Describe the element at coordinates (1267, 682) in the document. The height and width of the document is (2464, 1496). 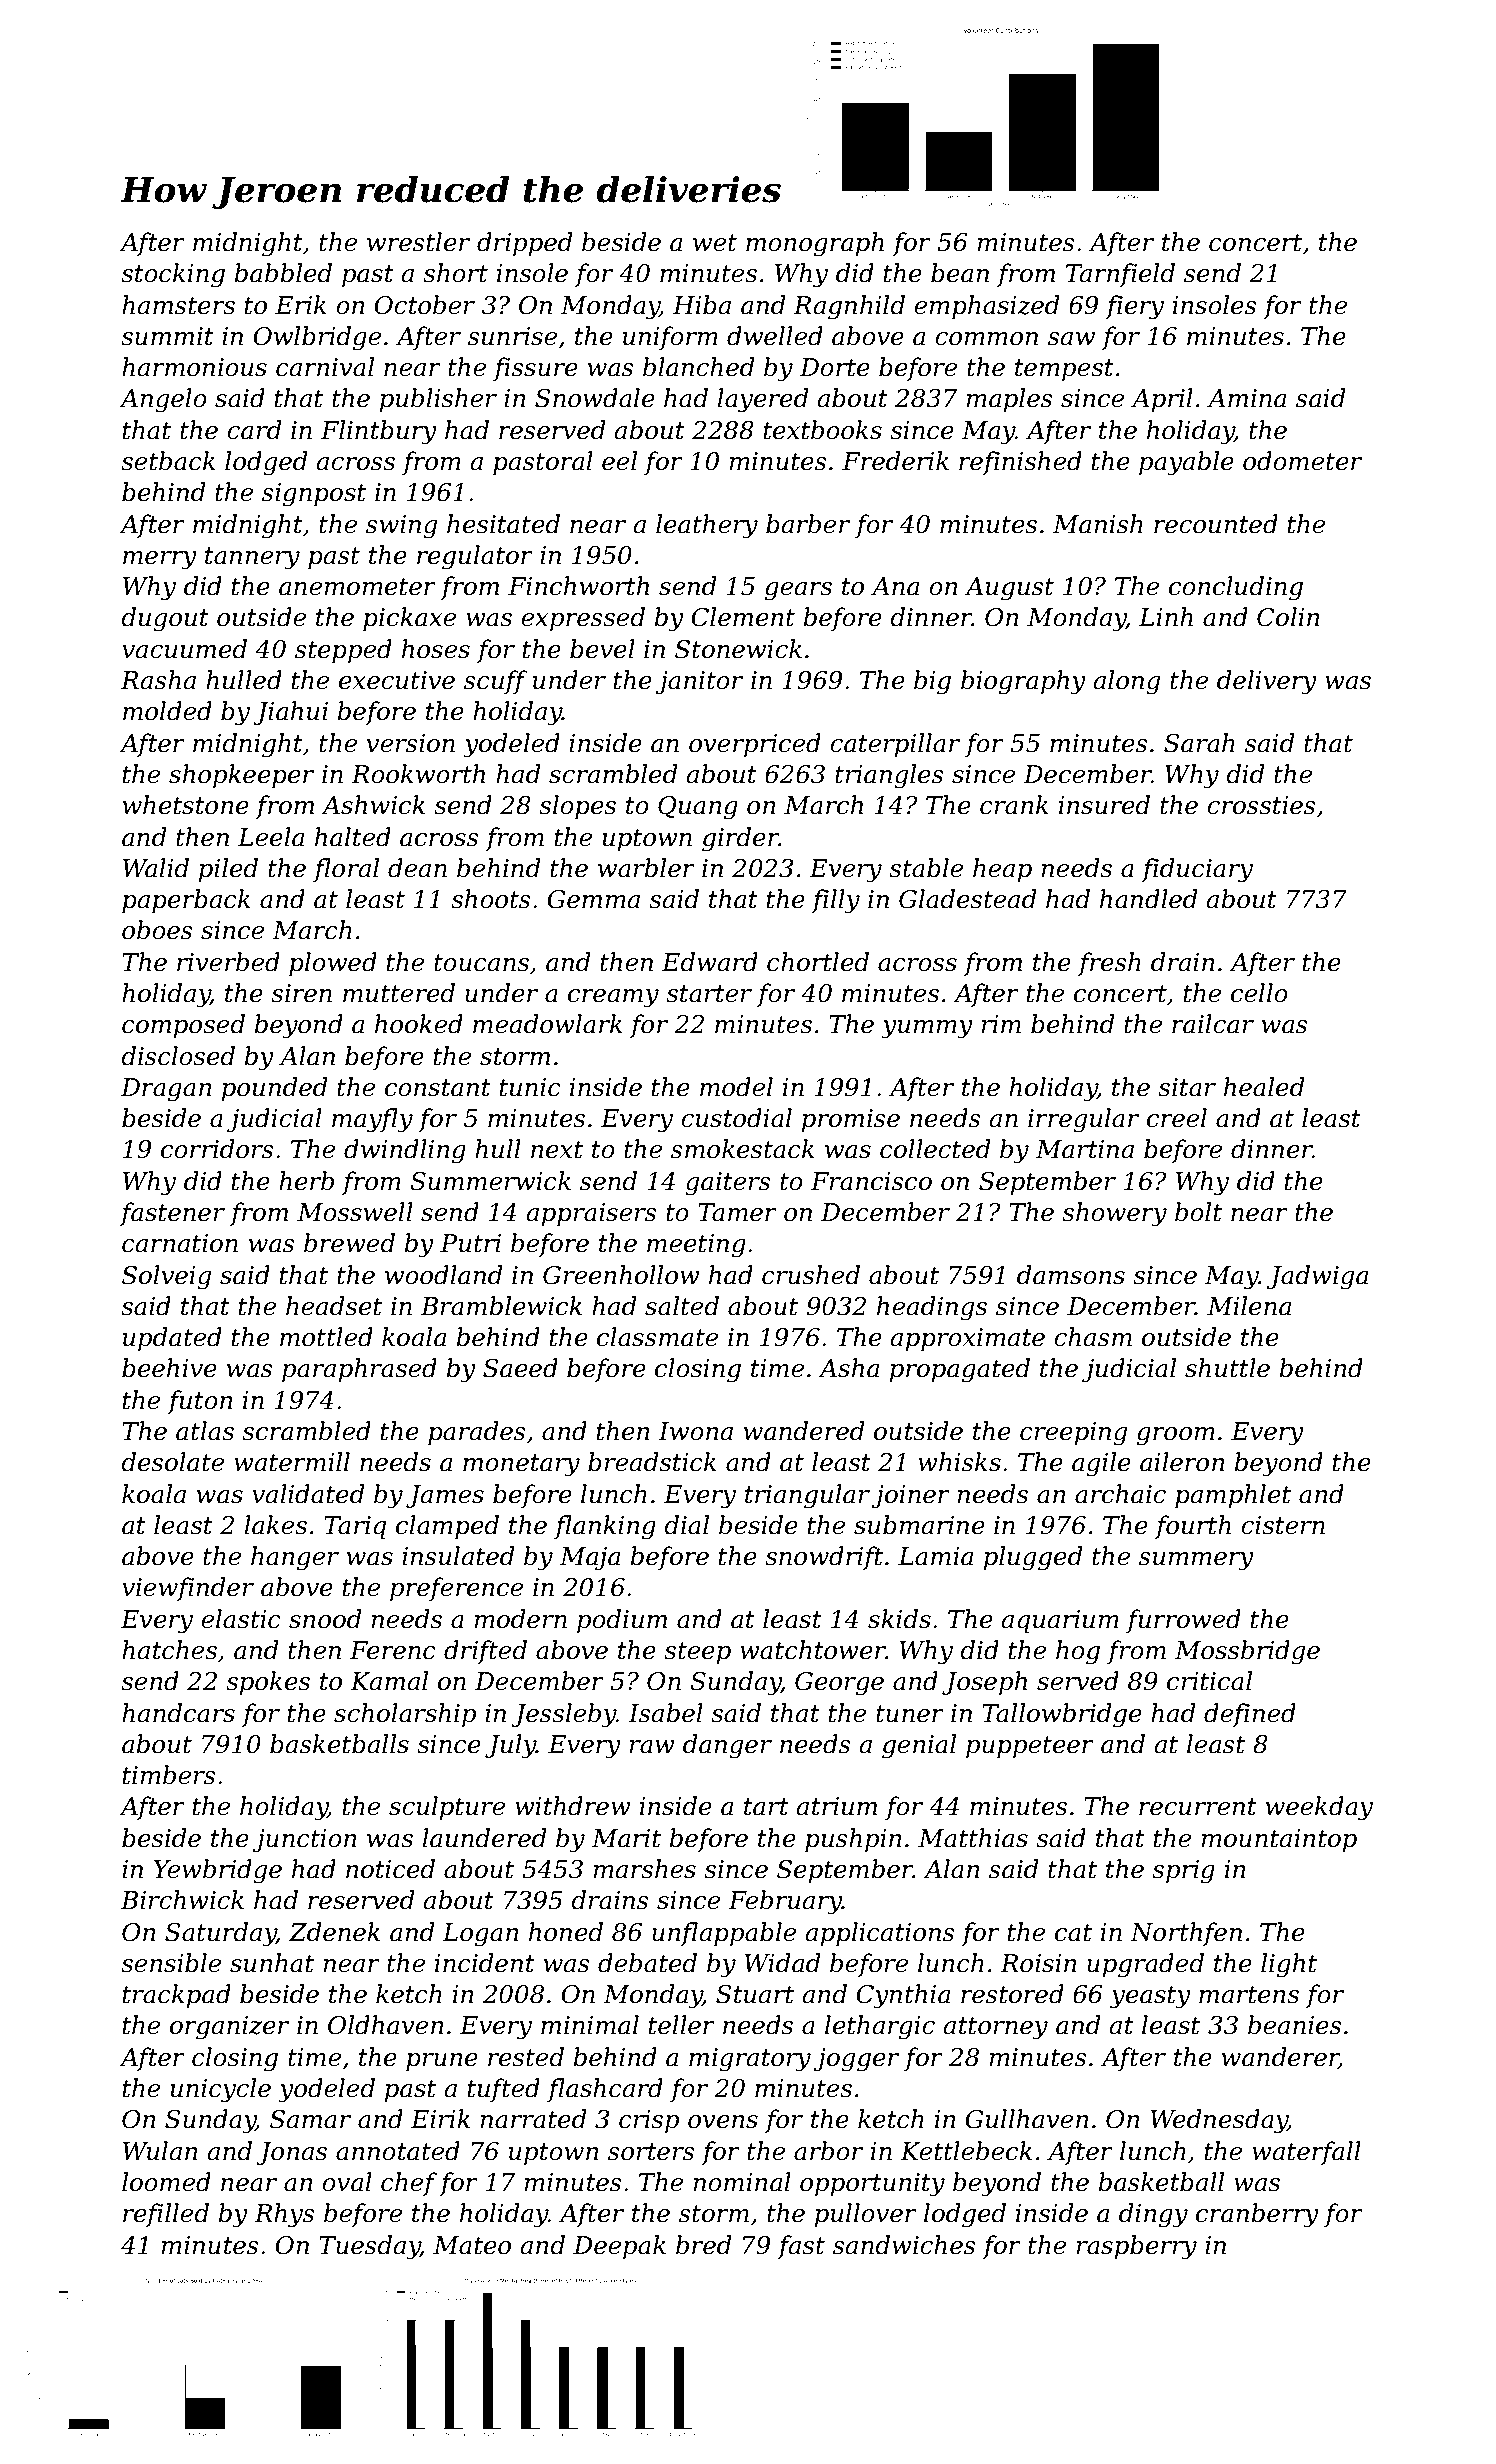
I see `delivery` at that location.
